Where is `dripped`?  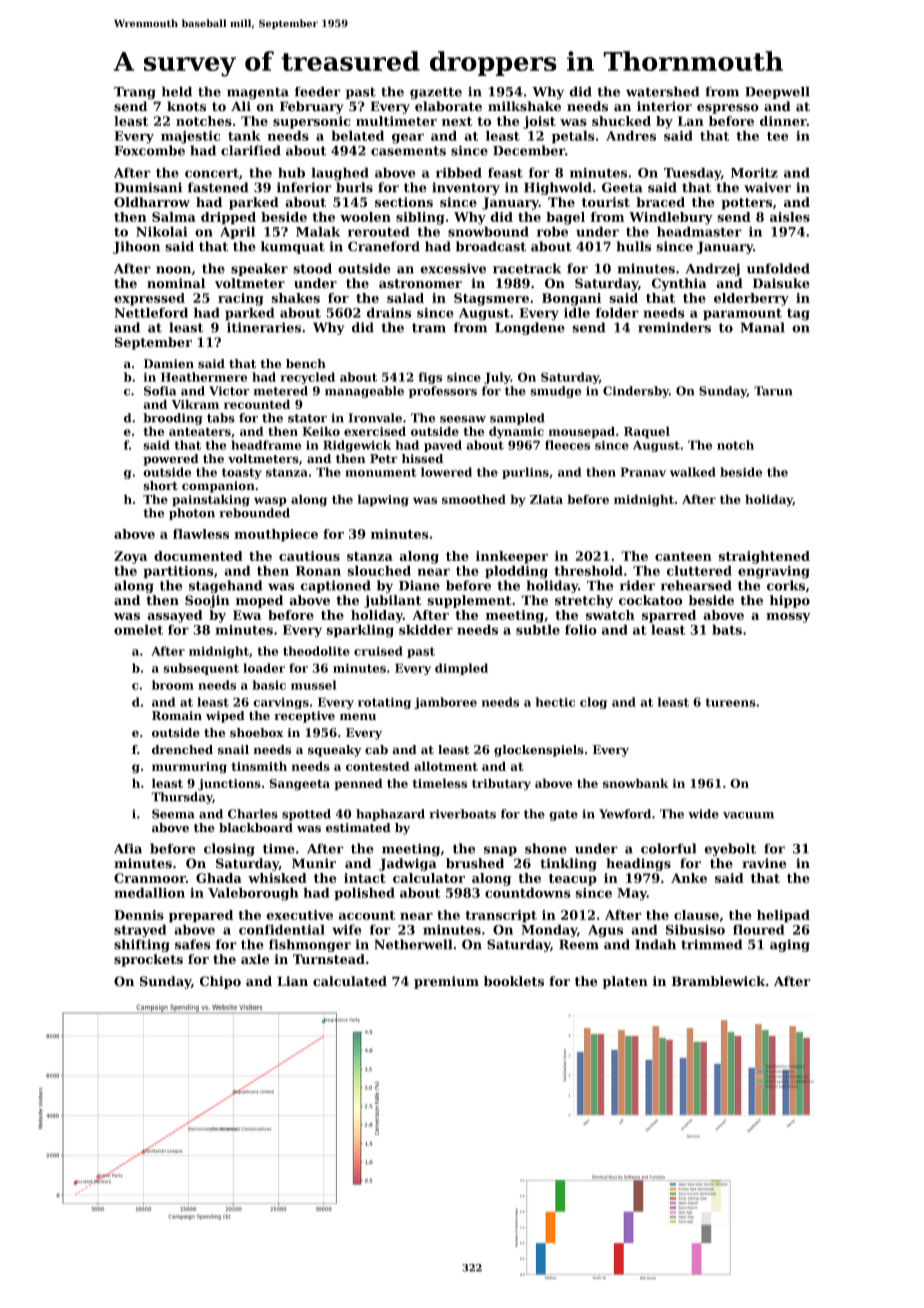
dripped is located at coordinates (228, 218).
